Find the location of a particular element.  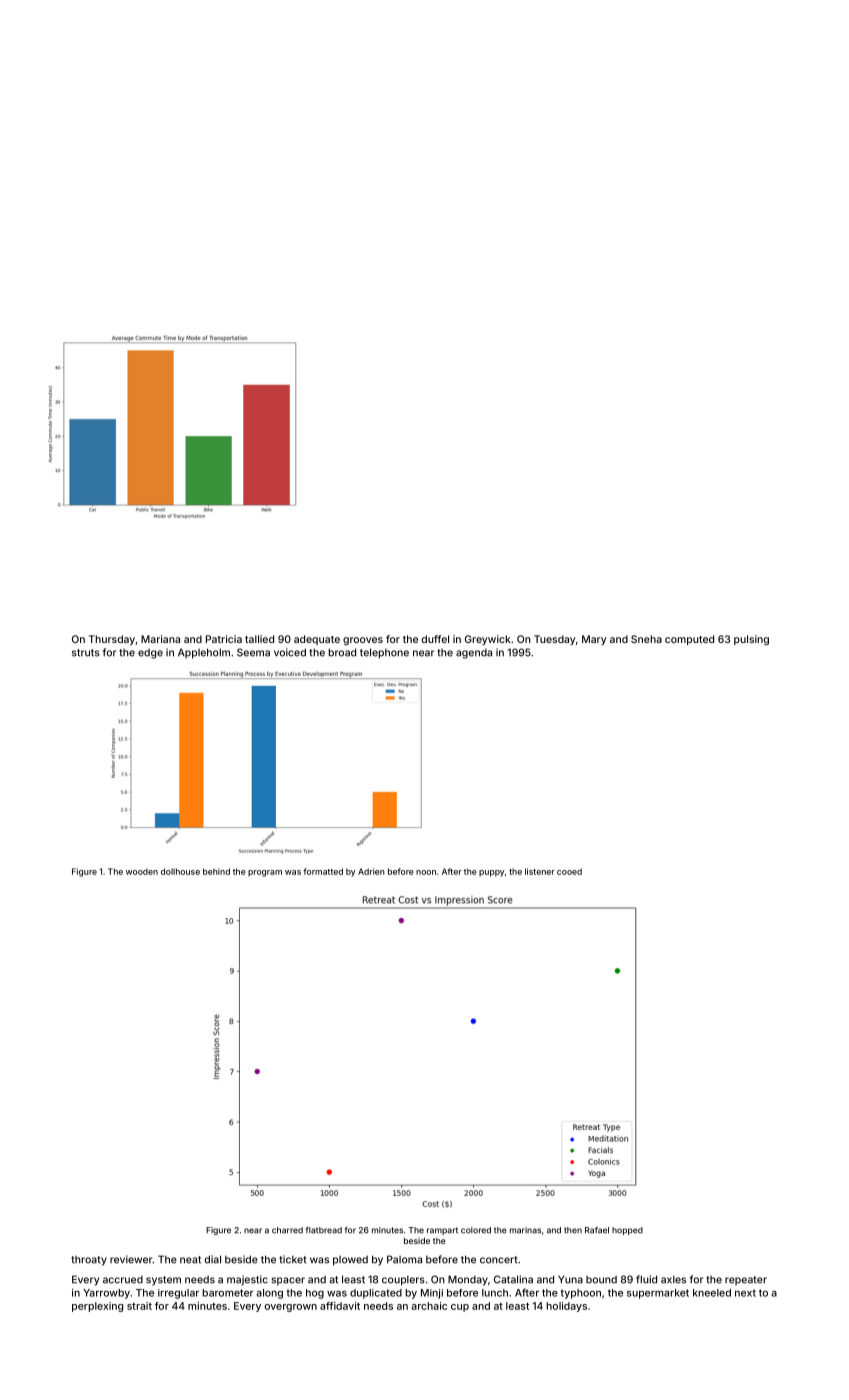

Adrien is located at coordinates (371, 871).
